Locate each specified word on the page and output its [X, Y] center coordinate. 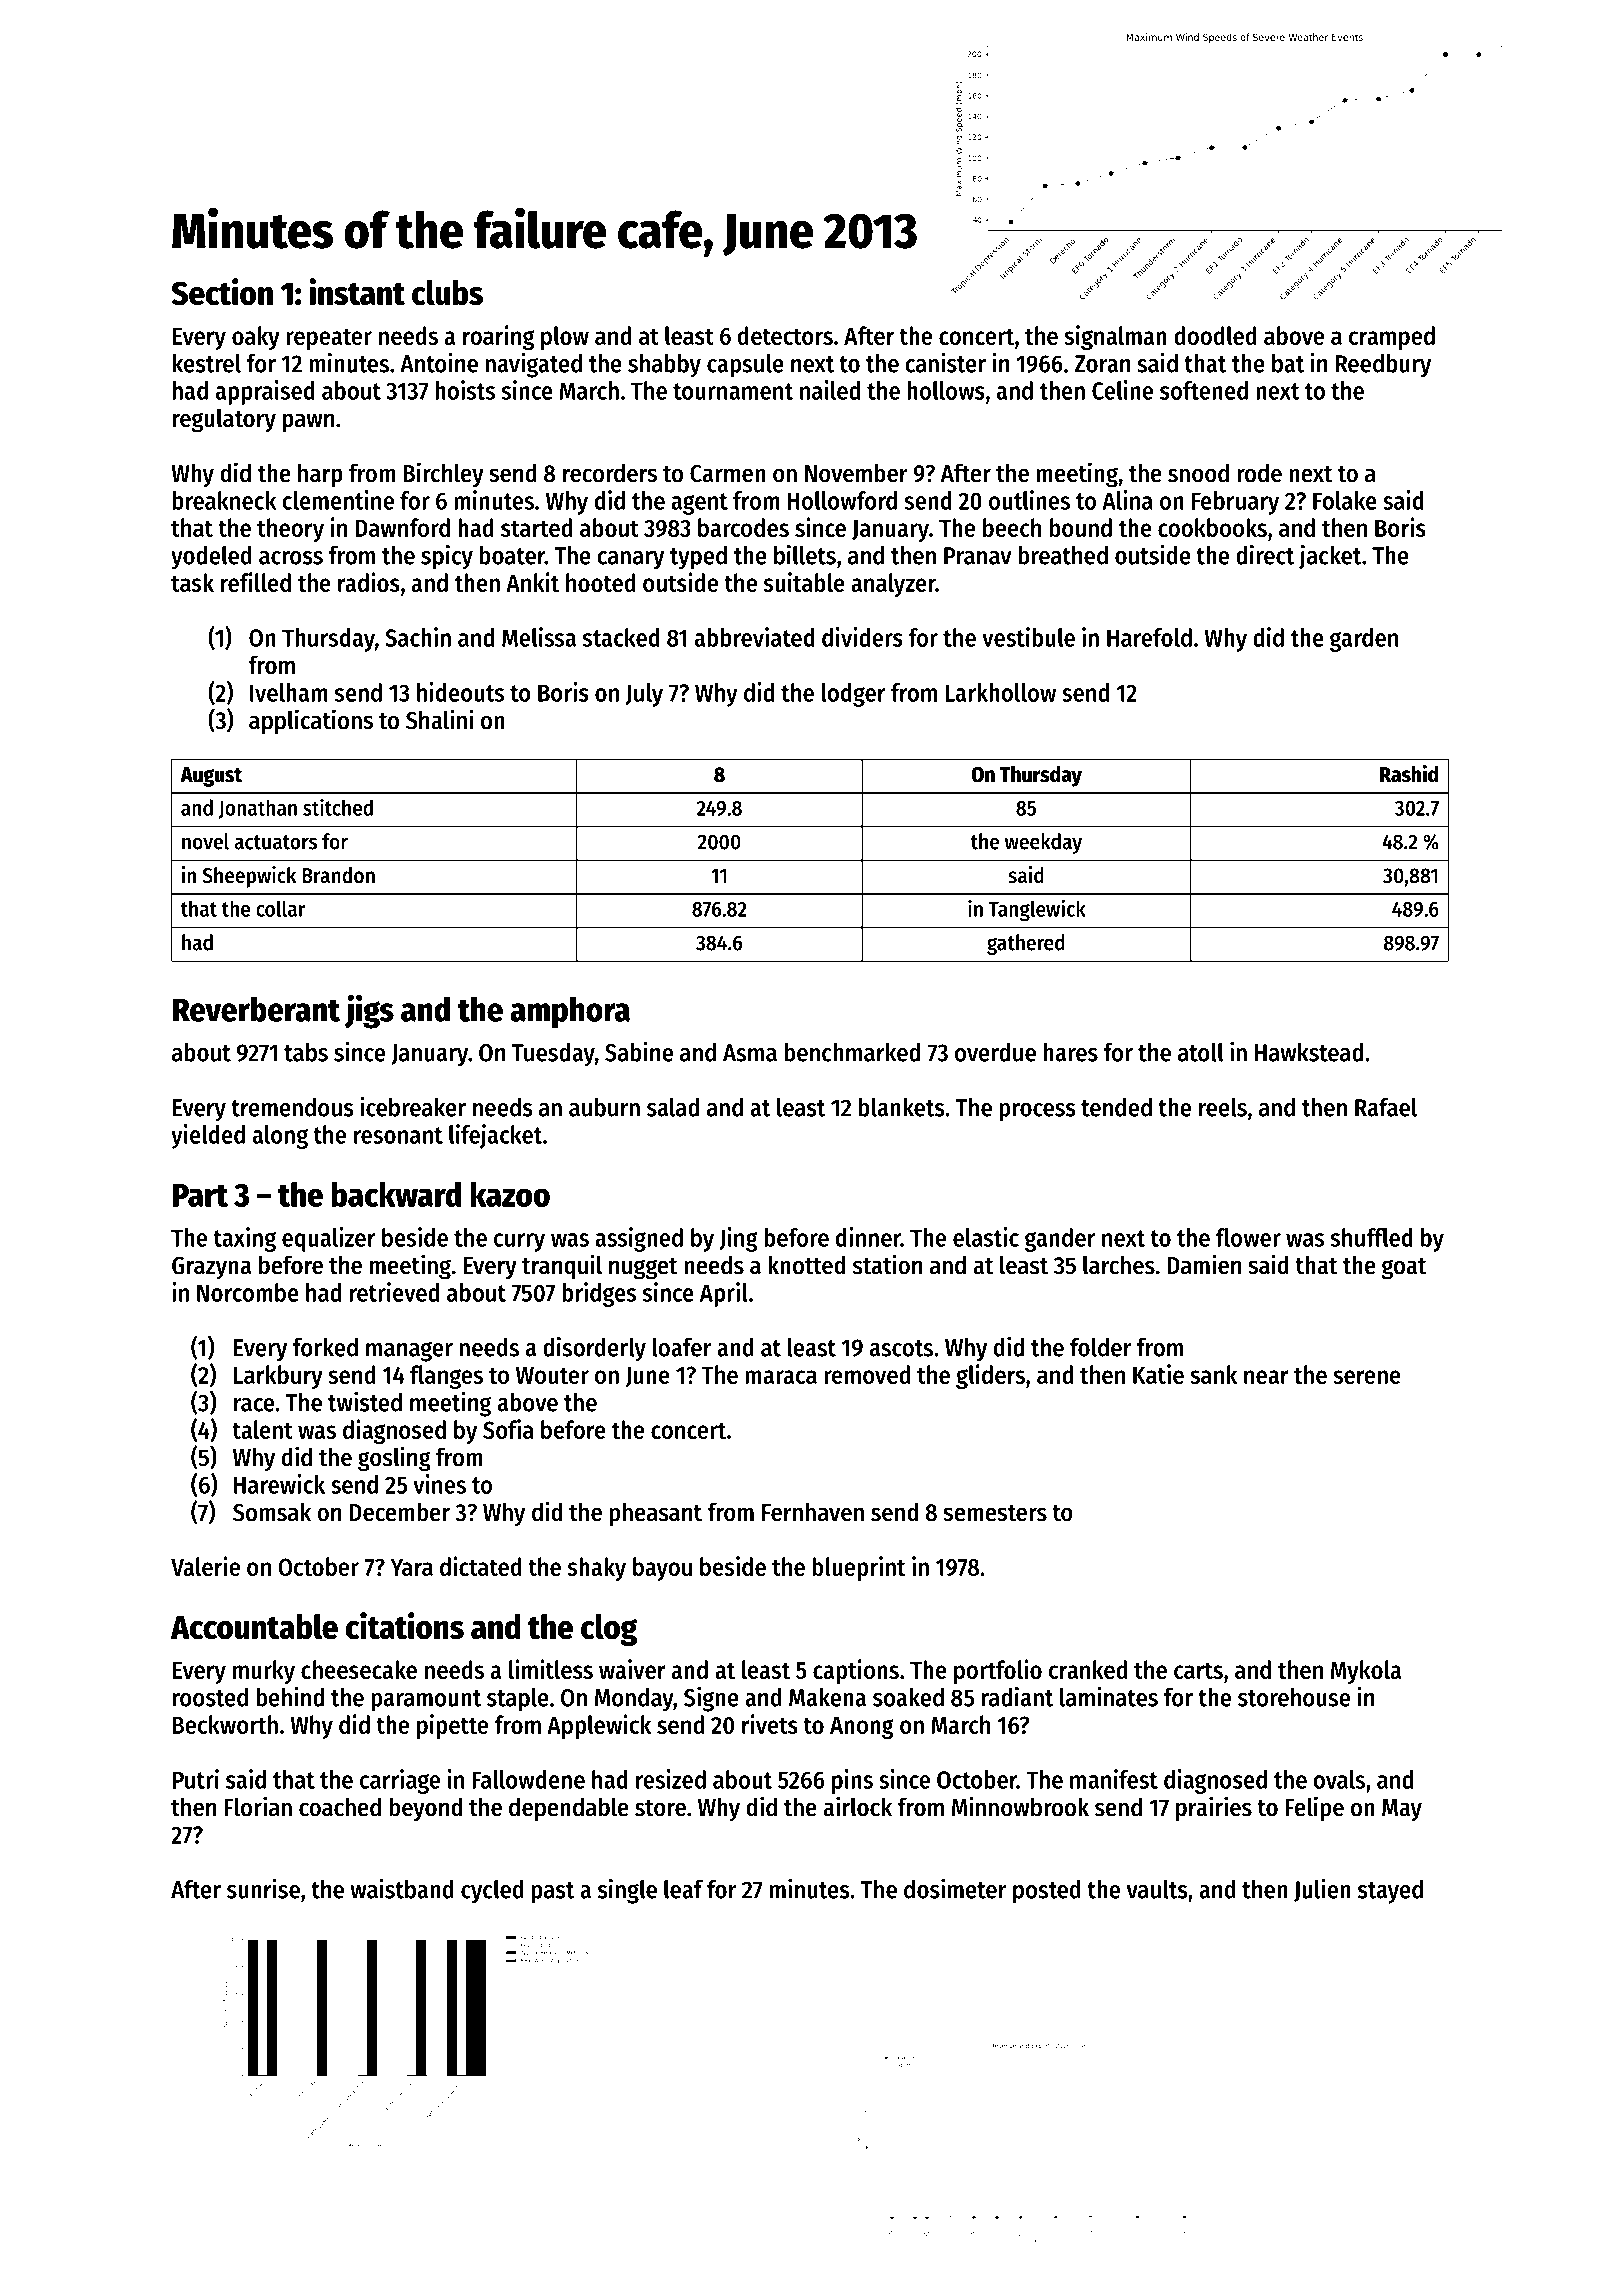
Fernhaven [813, 1512]
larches [1119, 1265]
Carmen [728, 473]
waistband [402, 1889]
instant [357, 292]
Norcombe [248, 1292]
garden [1364, 640]
